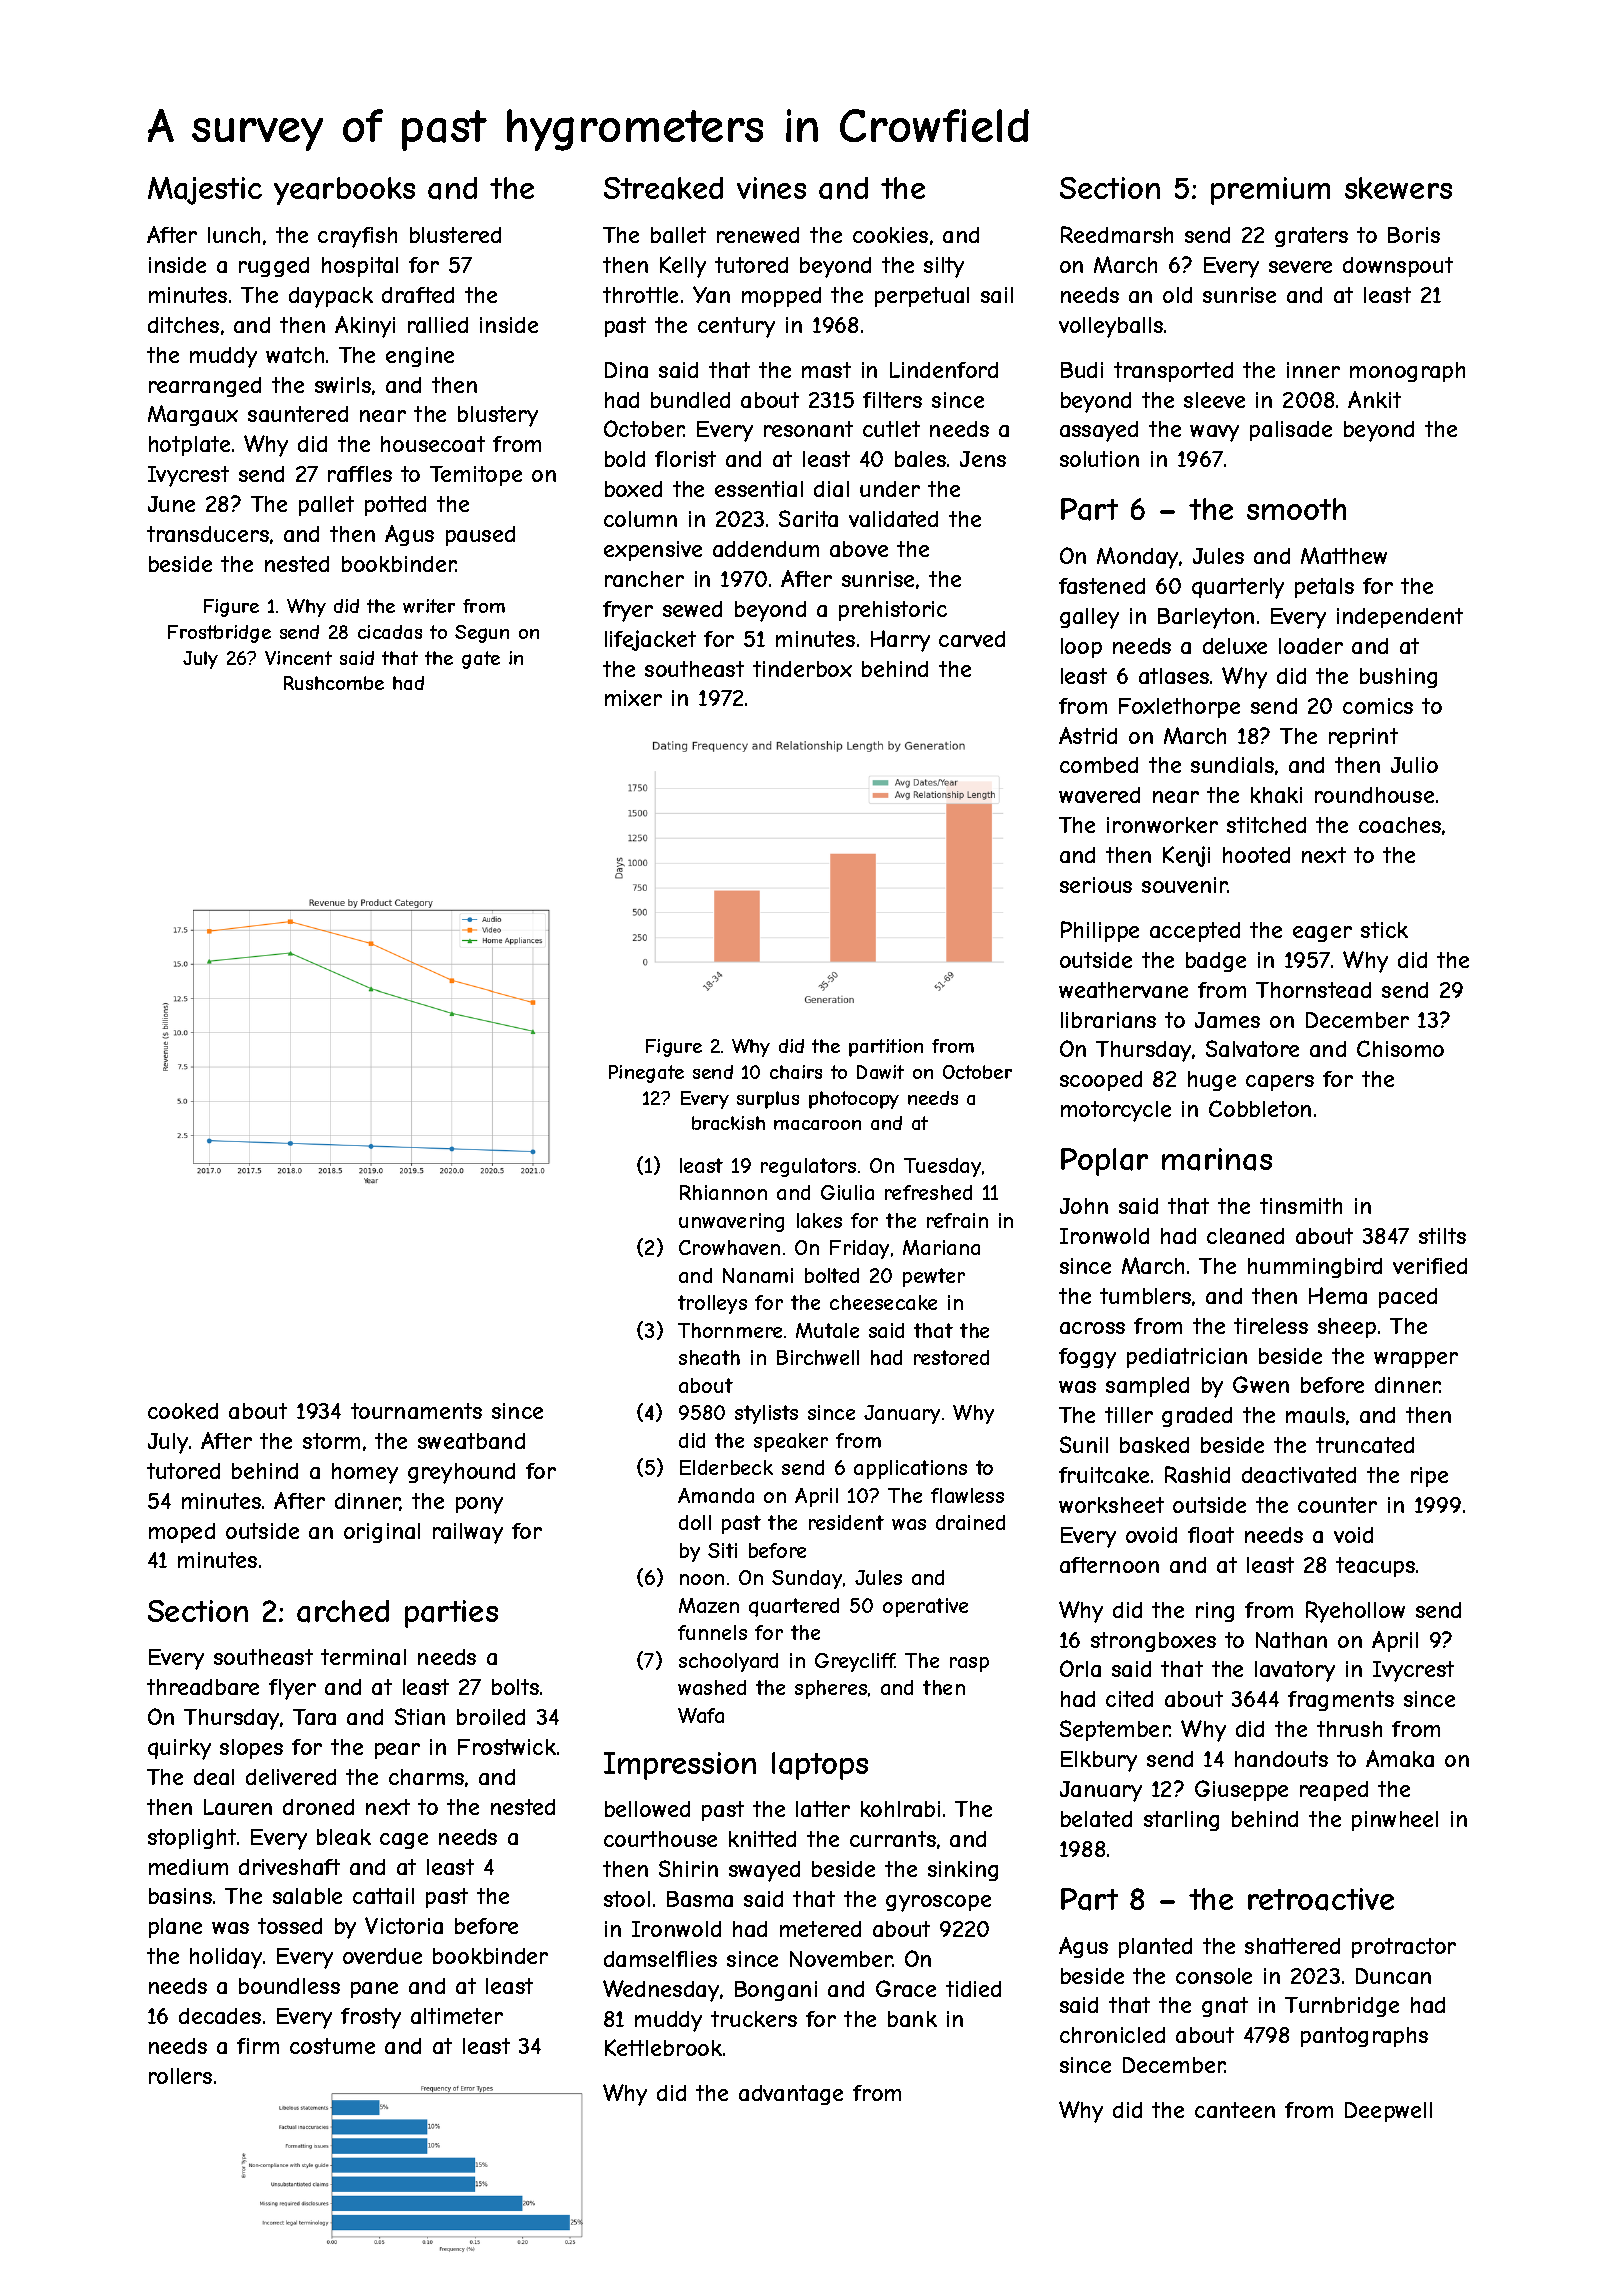 This screenshot has width=1620, height=2292. I want to click on Elderbeck, so click(726, 1467).
